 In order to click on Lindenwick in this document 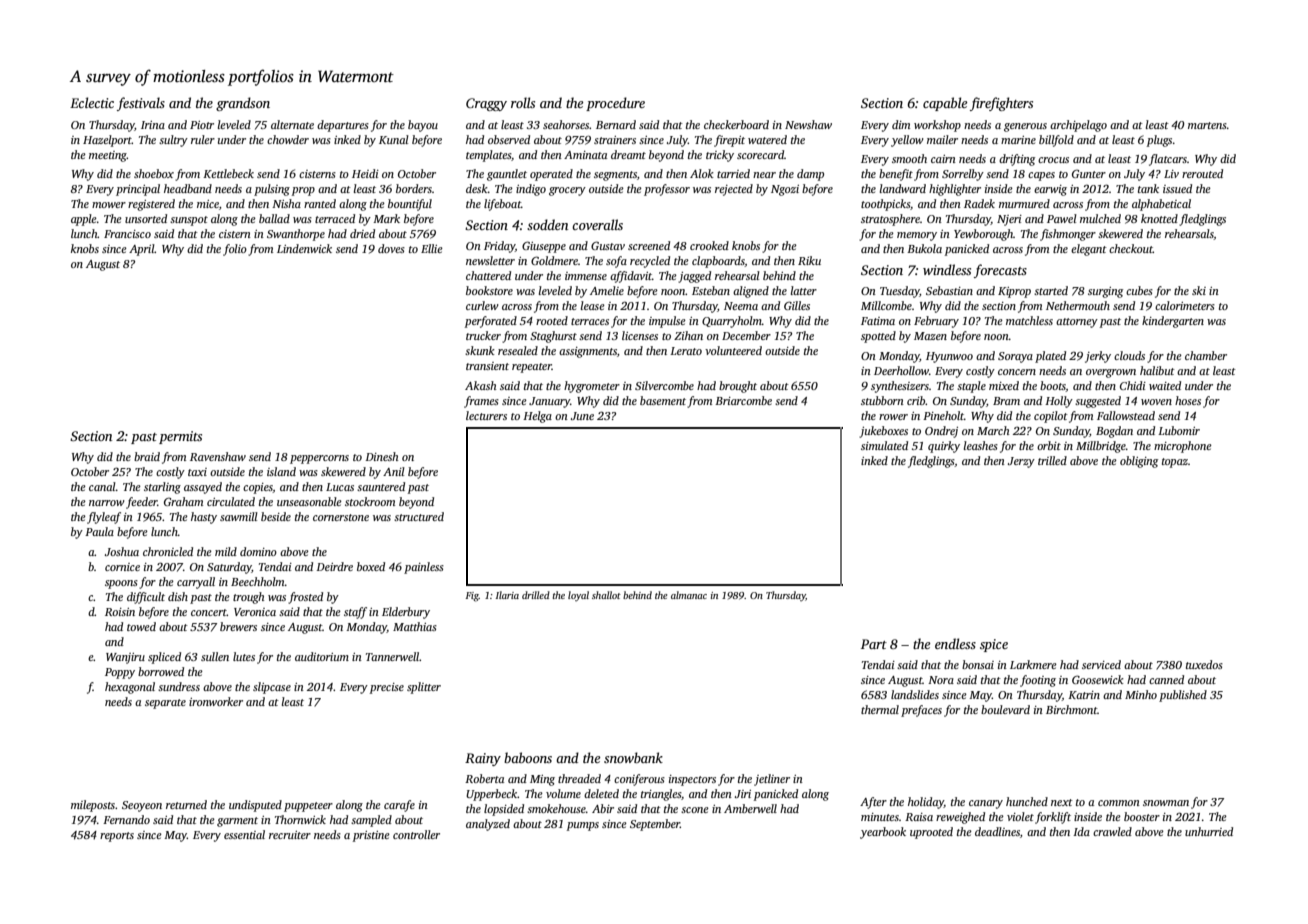, I will do `click(304, 248)`.
